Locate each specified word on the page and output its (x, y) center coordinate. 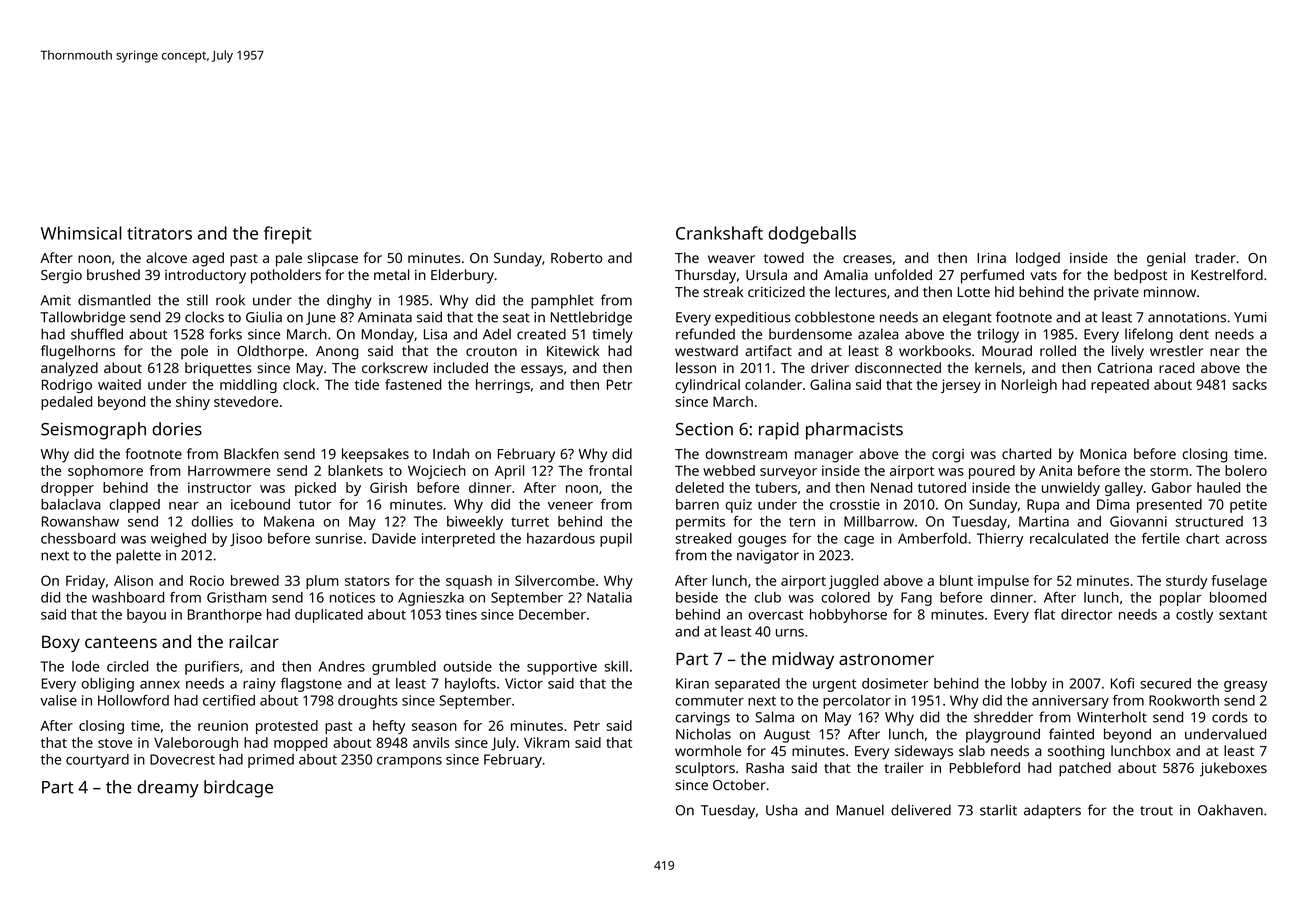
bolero (1246, 470)
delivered (921, 810)
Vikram (546, 742)
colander (773, 384)
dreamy (168, 789)
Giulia (264, 317)
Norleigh (1029, 386)
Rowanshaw (80, 521)
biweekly (475, 523)
